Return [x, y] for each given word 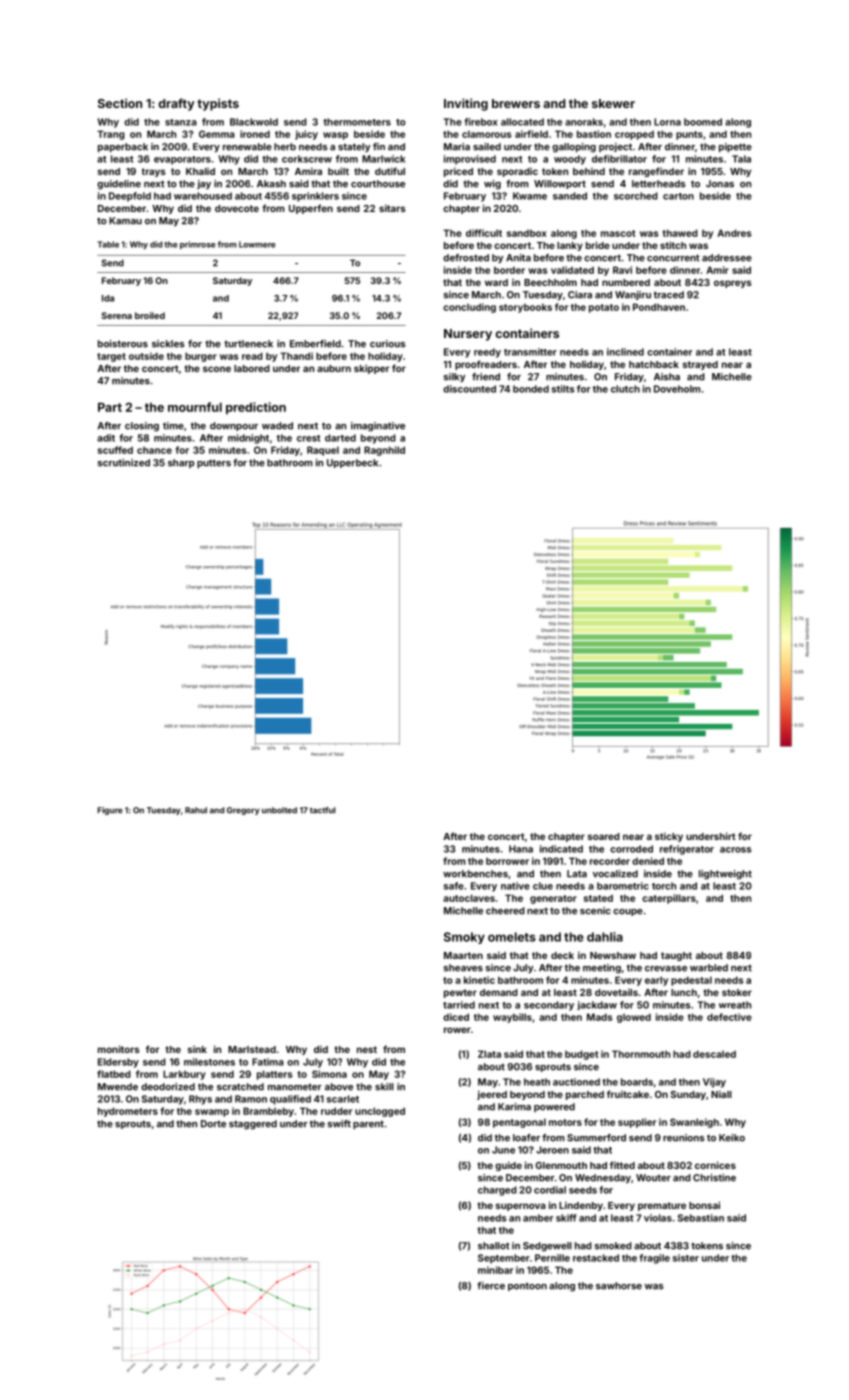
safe [454, 886]
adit [106, 438]
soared [604, 836]
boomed [703, 122]
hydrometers [128, 1112]
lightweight [725, 875]
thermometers [357, 122]
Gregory [243, 811]
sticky [669, 837]
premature [662, 1206]
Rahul [196, 810]
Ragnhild [384, 451]
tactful [322, 810]
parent [368, 1124]
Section [120, 103]
